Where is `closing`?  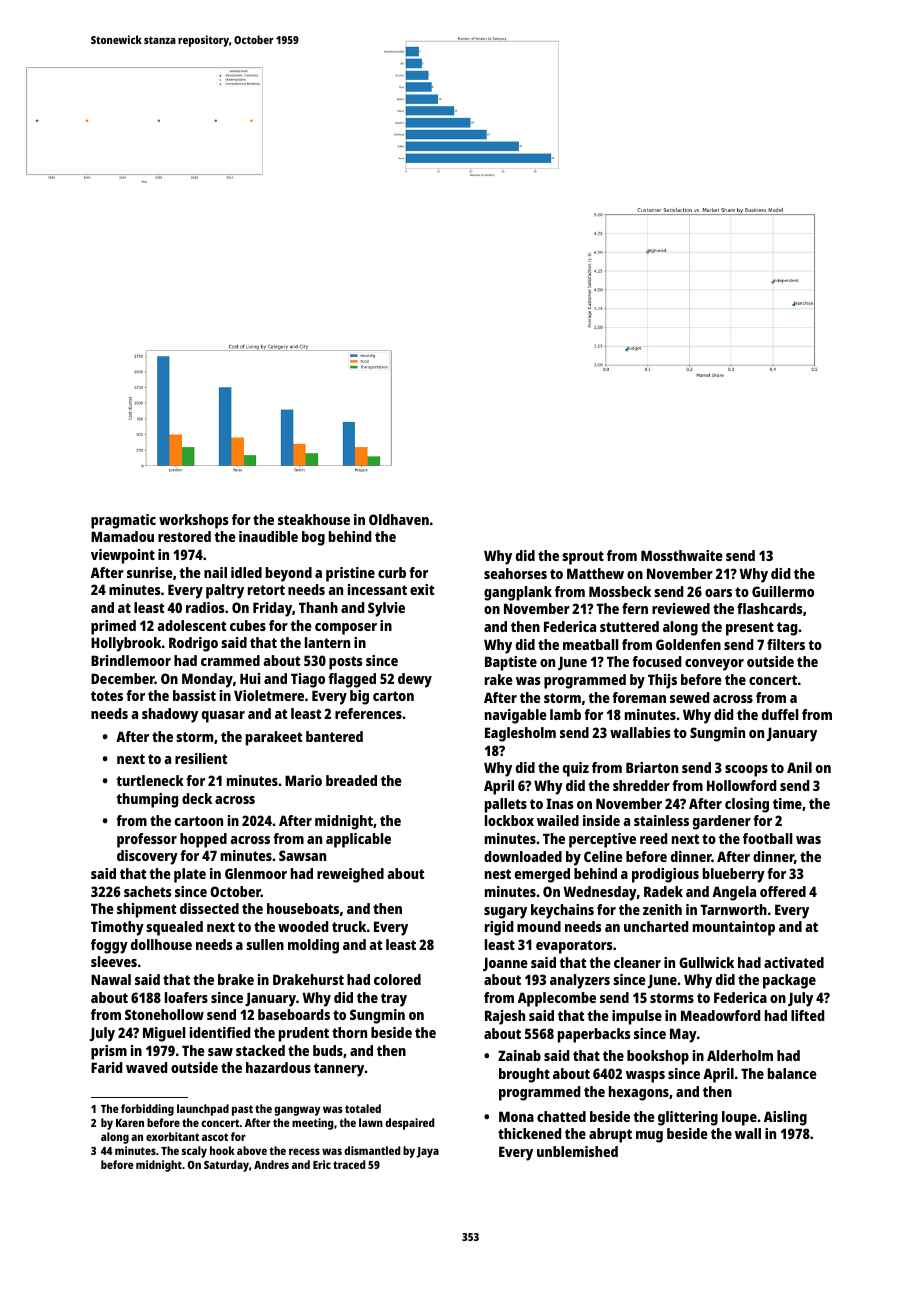
closing is located at coordinates (747, 805).
